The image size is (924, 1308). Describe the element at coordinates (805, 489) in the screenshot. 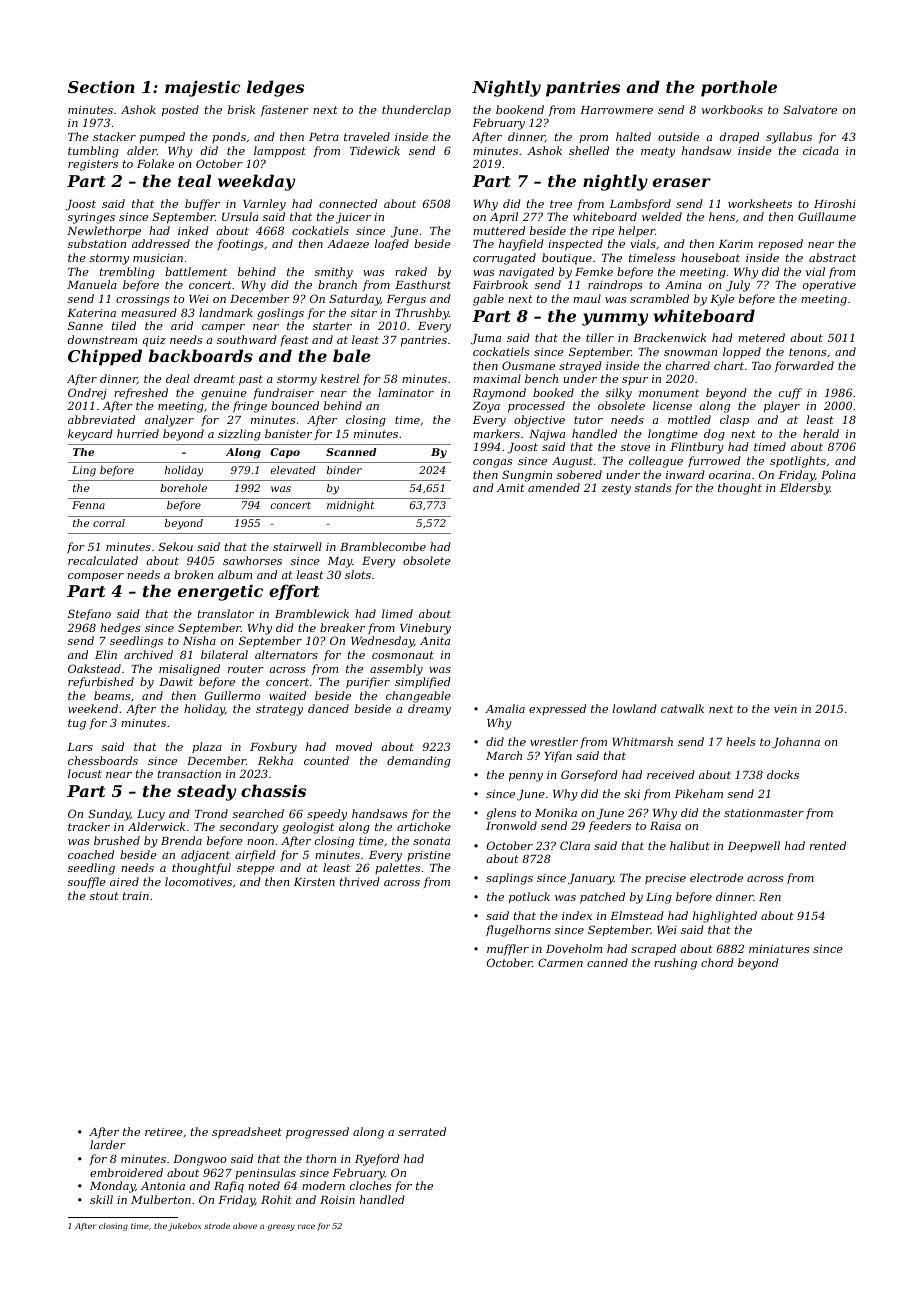

I see `Eldersby` at that location.
